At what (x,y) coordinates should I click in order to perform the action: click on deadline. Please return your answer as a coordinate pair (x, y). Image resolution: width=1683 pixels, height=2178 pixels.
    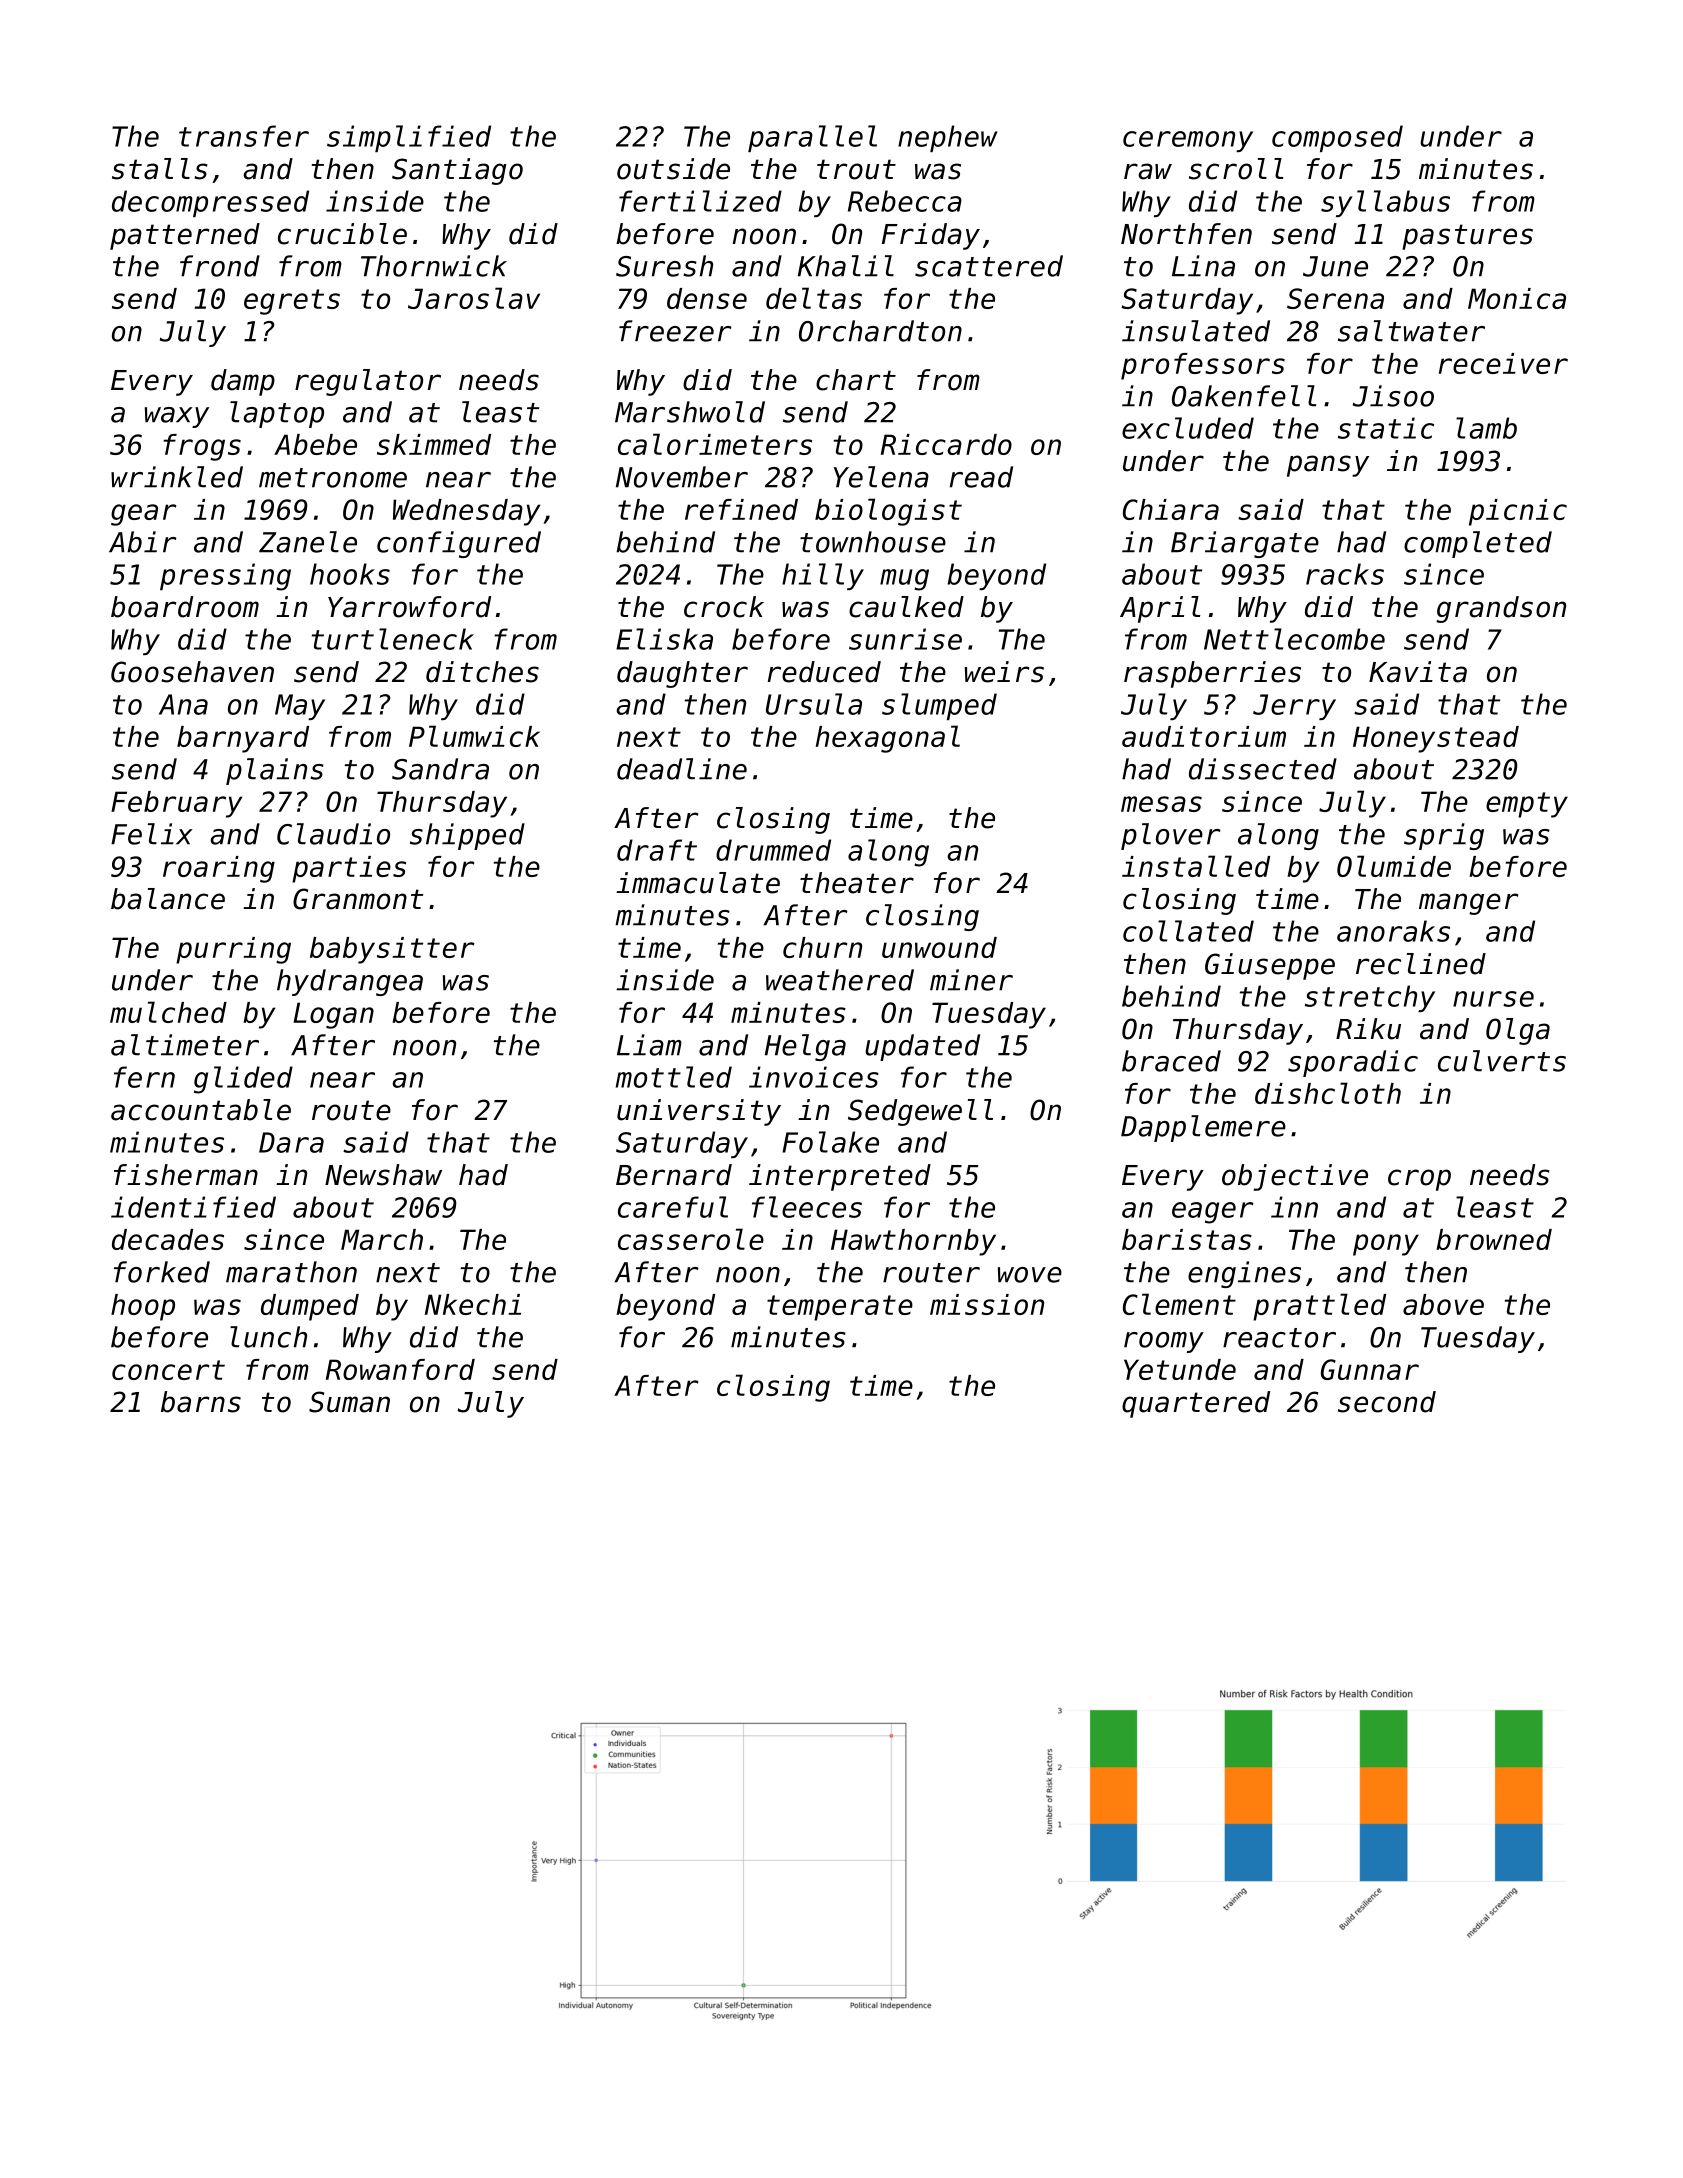
    Looking at the image, I should click on (682, 769).
